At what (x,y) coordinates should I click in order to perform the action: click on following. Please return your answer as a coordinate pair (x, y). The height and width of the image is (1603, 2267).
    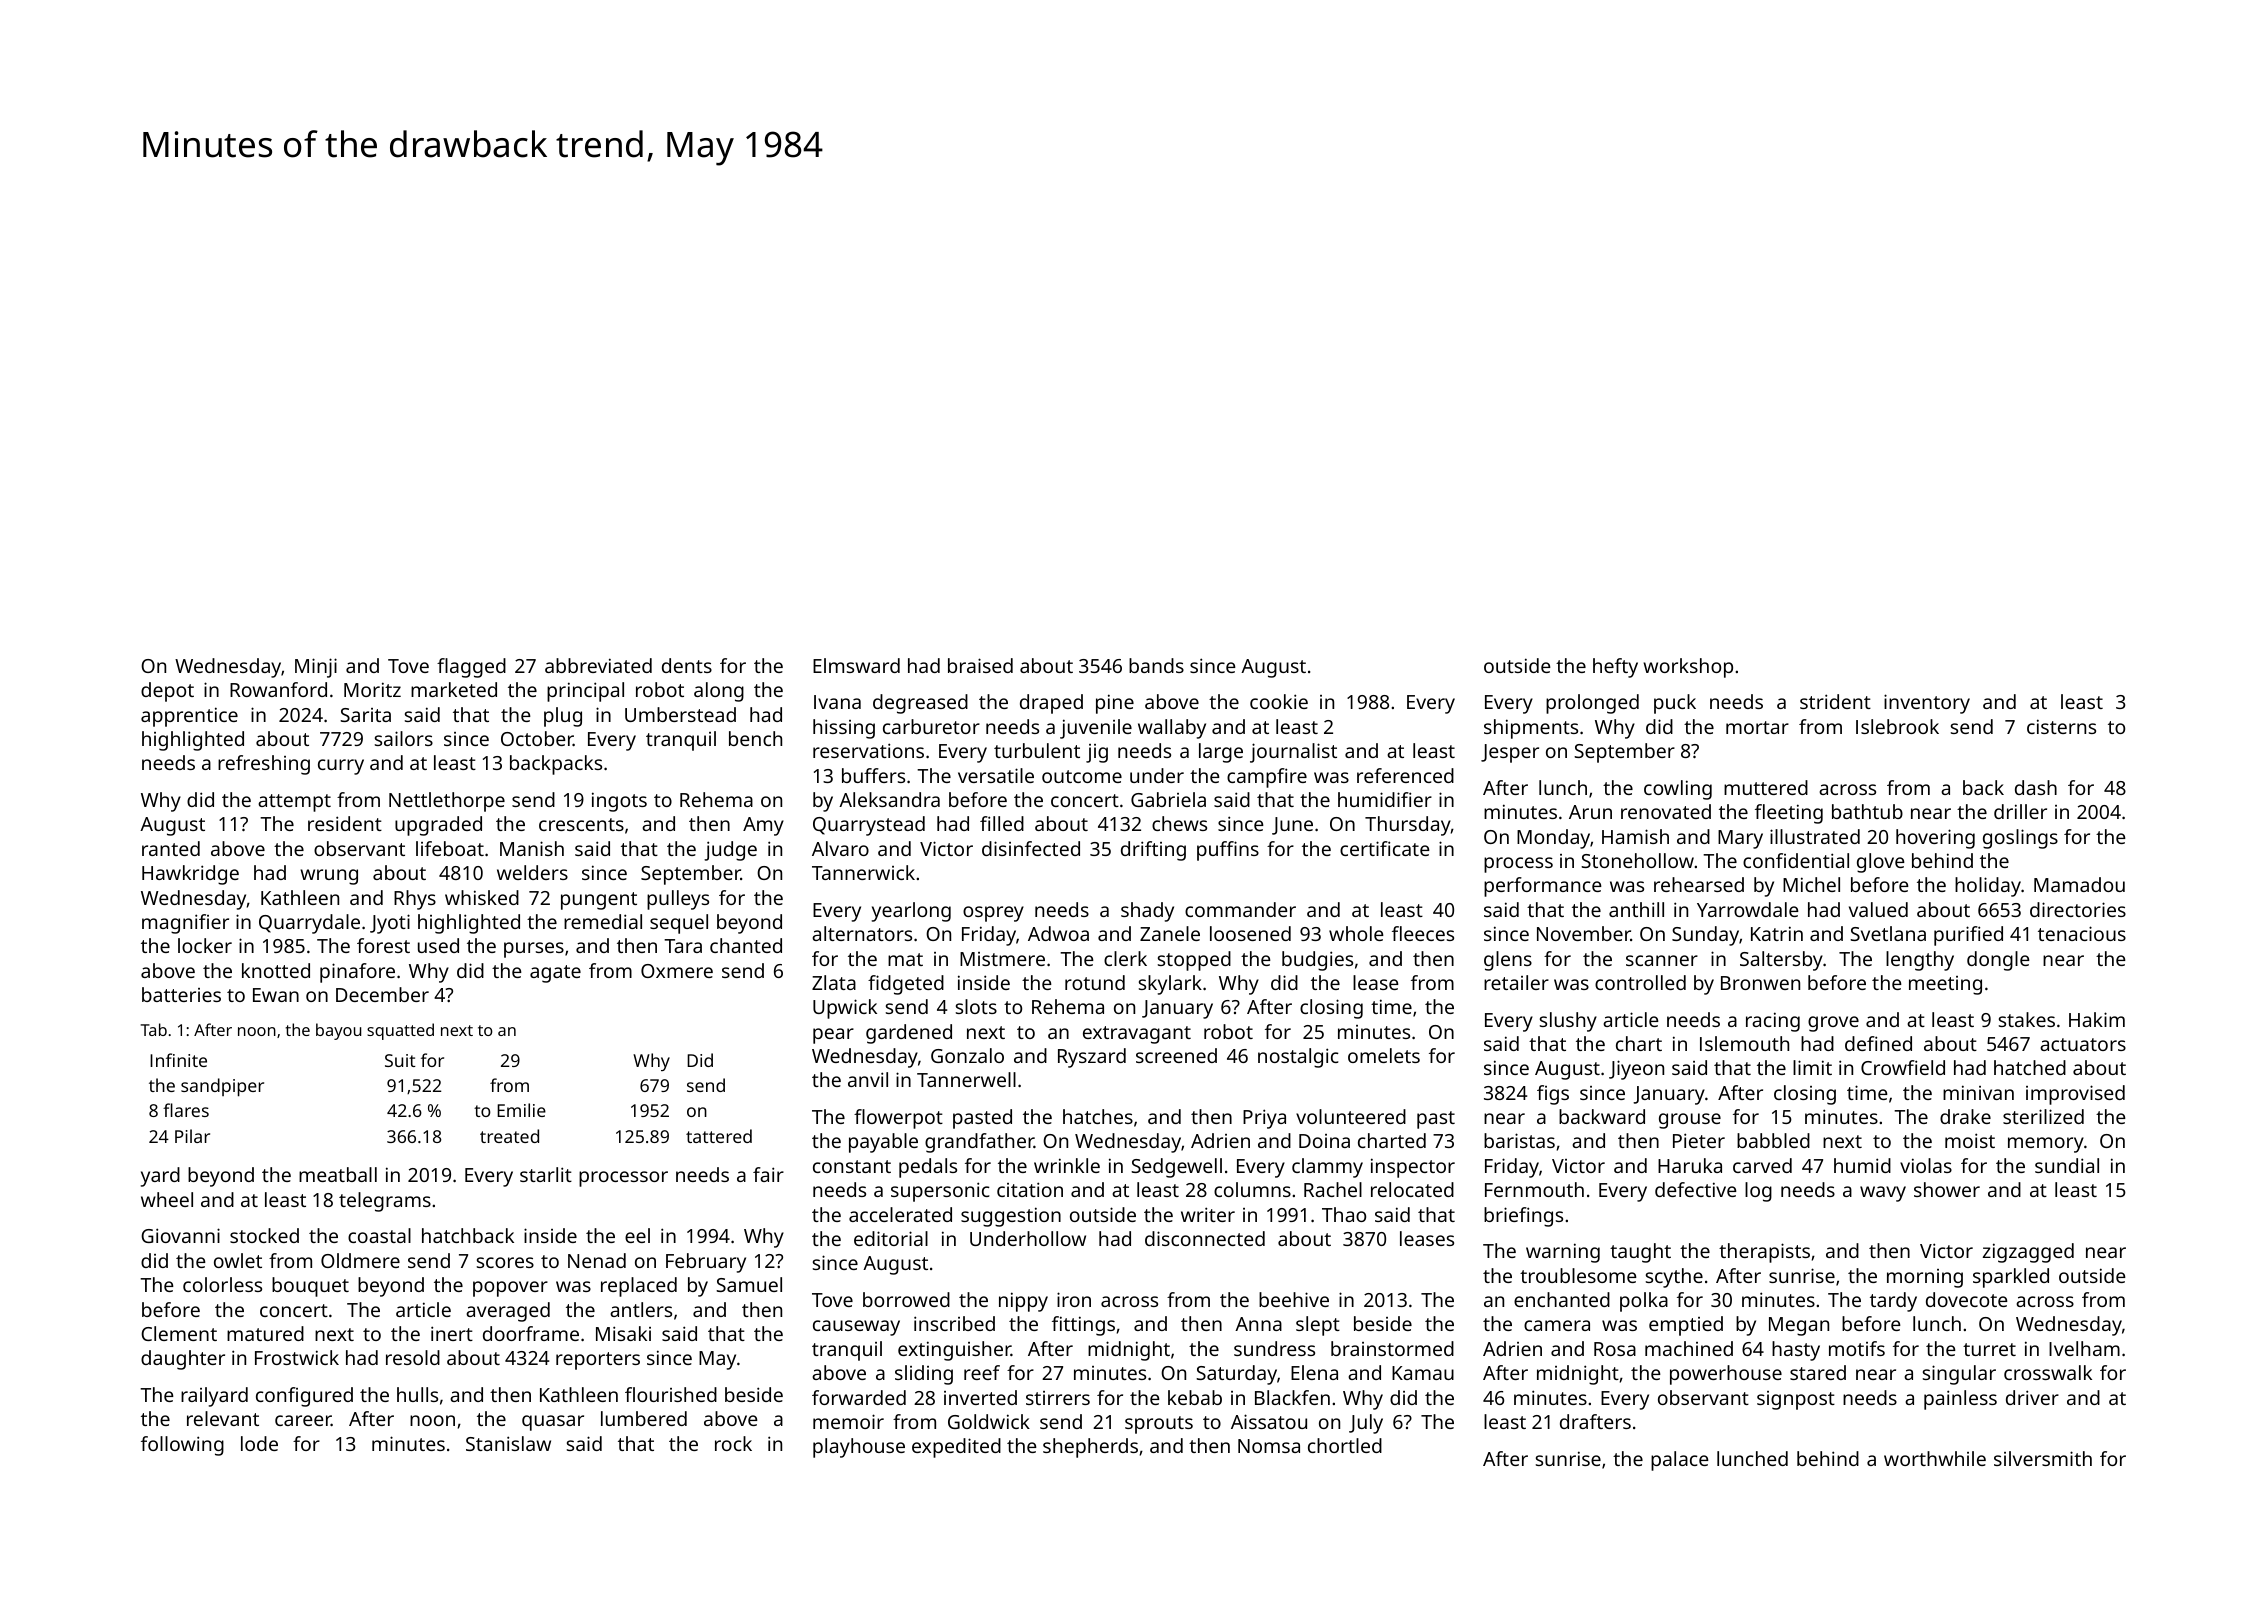
    Looking at the image, I should click on (182, 1446).
